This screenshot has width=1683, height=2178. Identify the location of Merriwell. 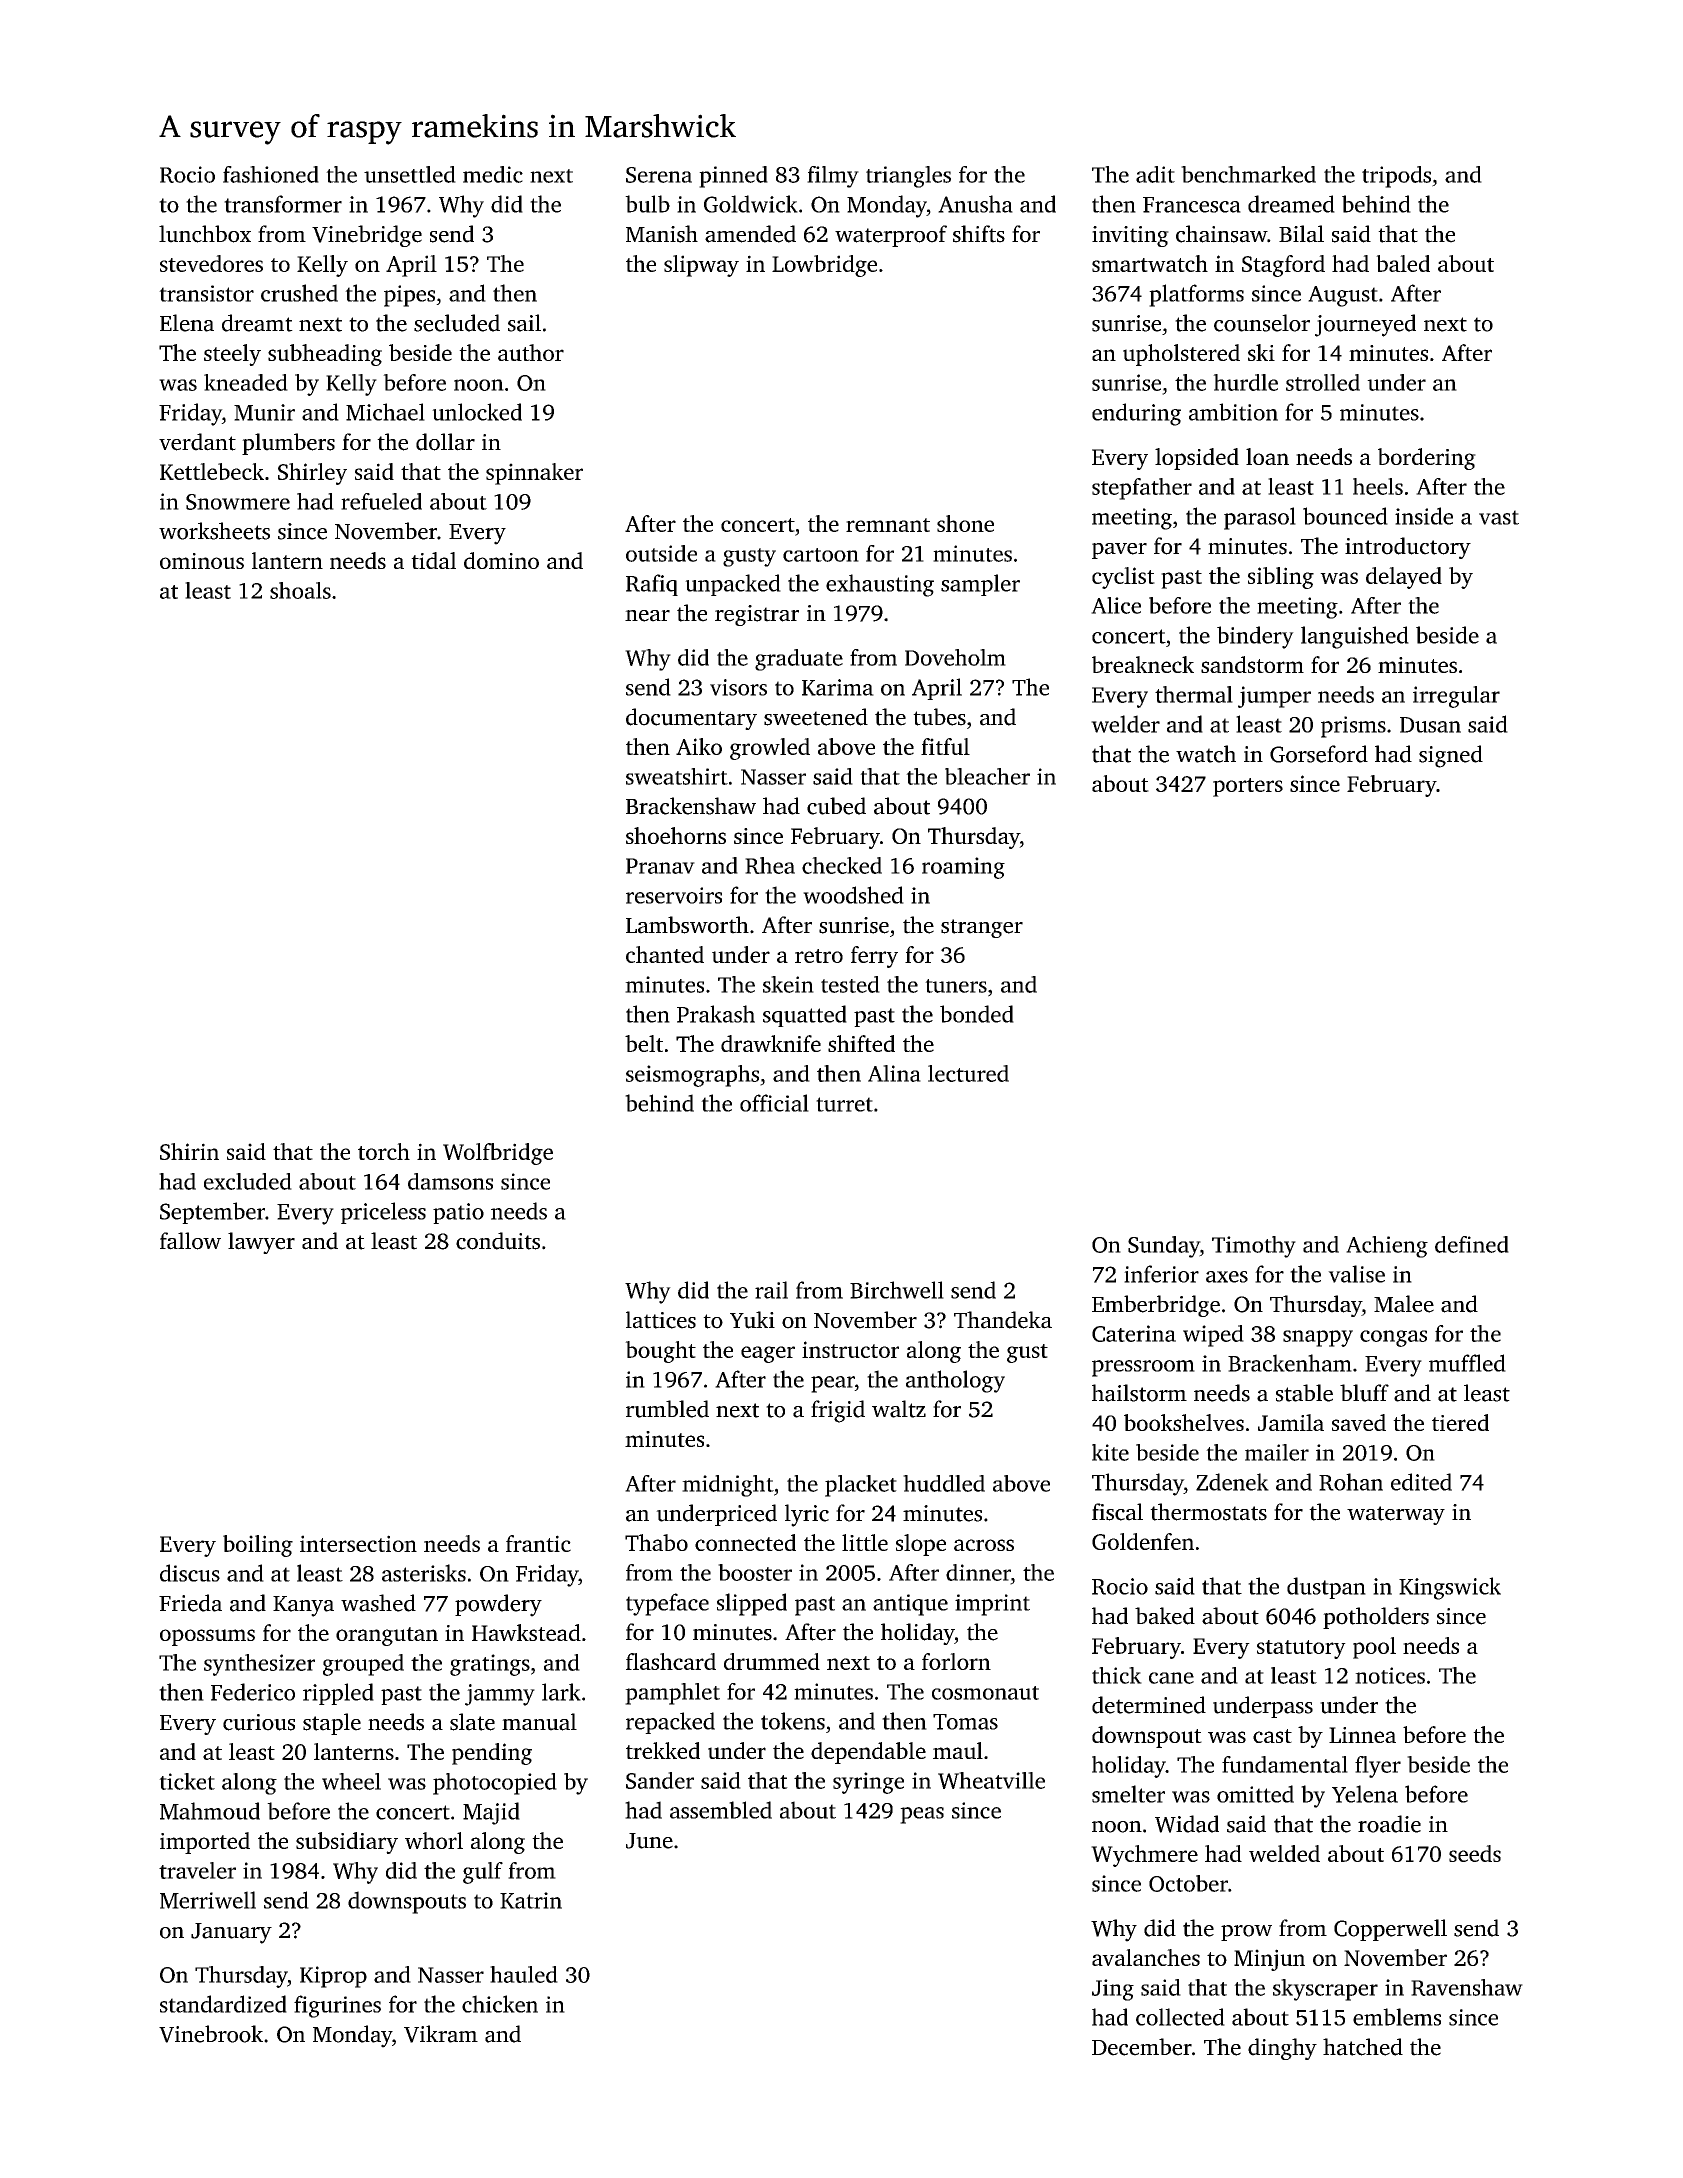
(208, 1900).
